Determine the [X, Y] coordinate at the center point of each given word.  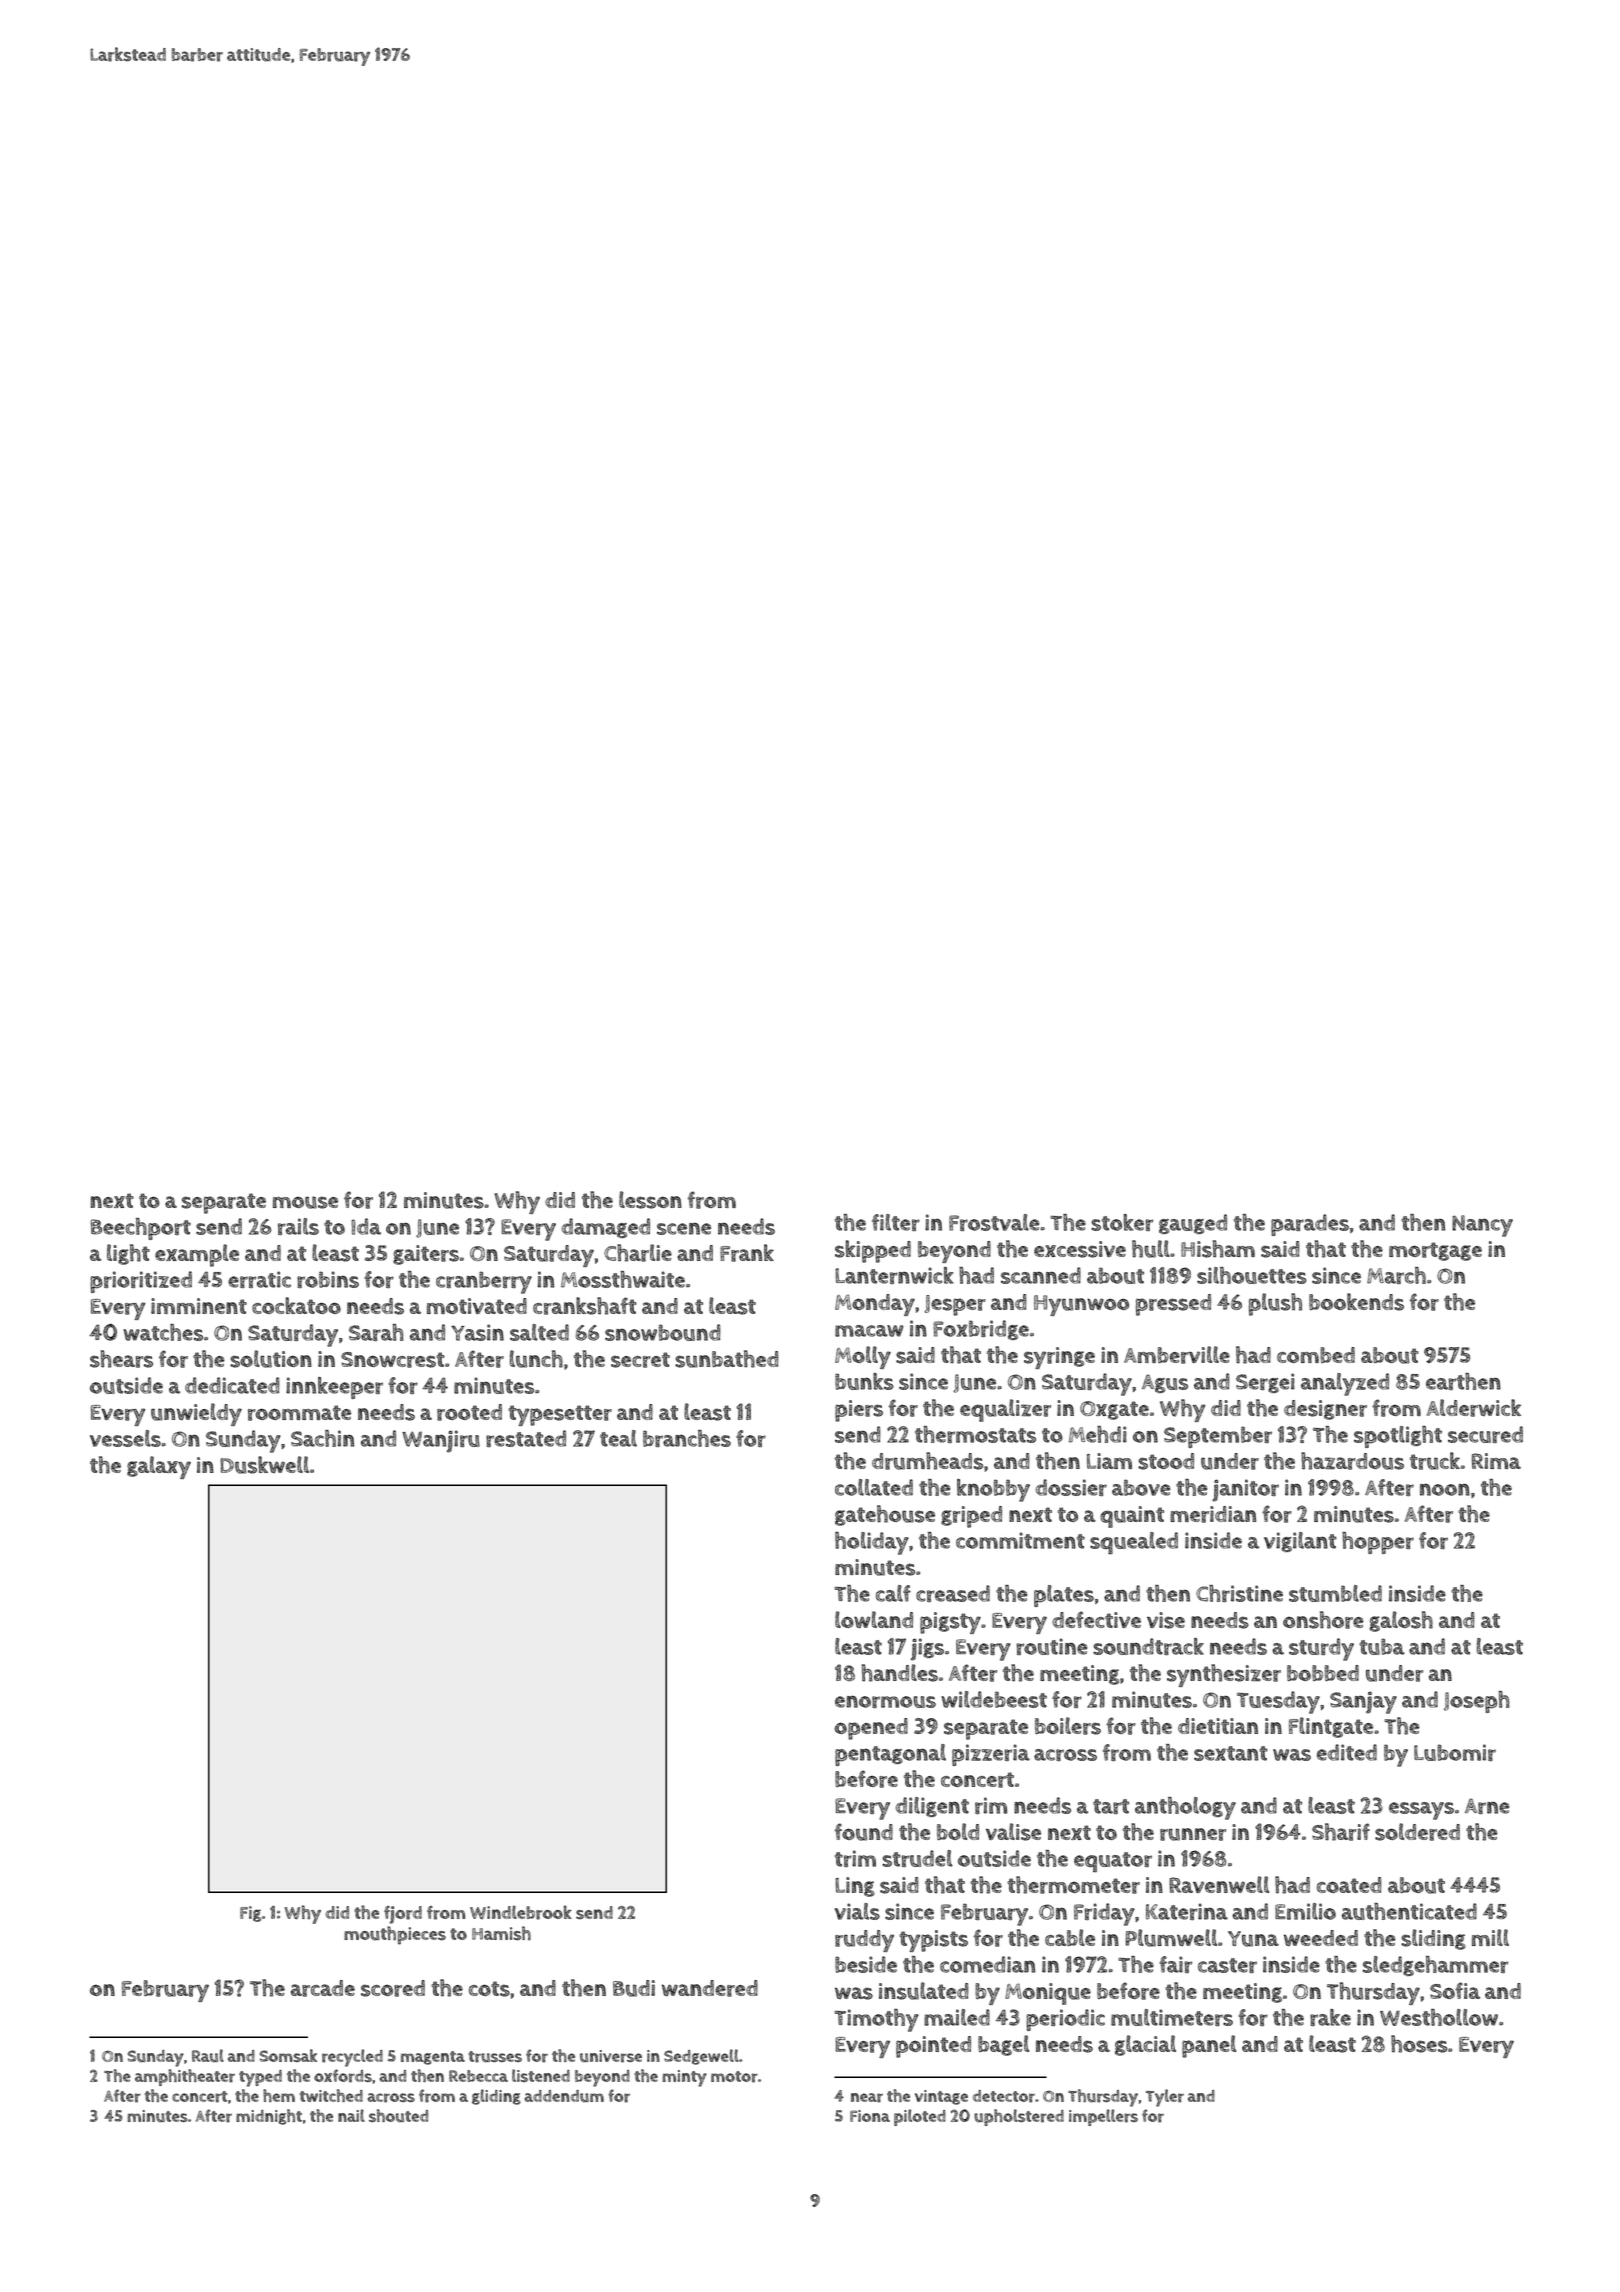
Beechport [141, 1229]
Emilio [1305, 1911]
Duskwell [264, 1465]
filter [896, 1222]
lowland [874, 1620]
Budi [634, 1988]
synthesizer [1224, 1675]
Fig [250, 1914]
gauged [1193, 1224]
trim [855, 1858]
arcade [323, 1988]
